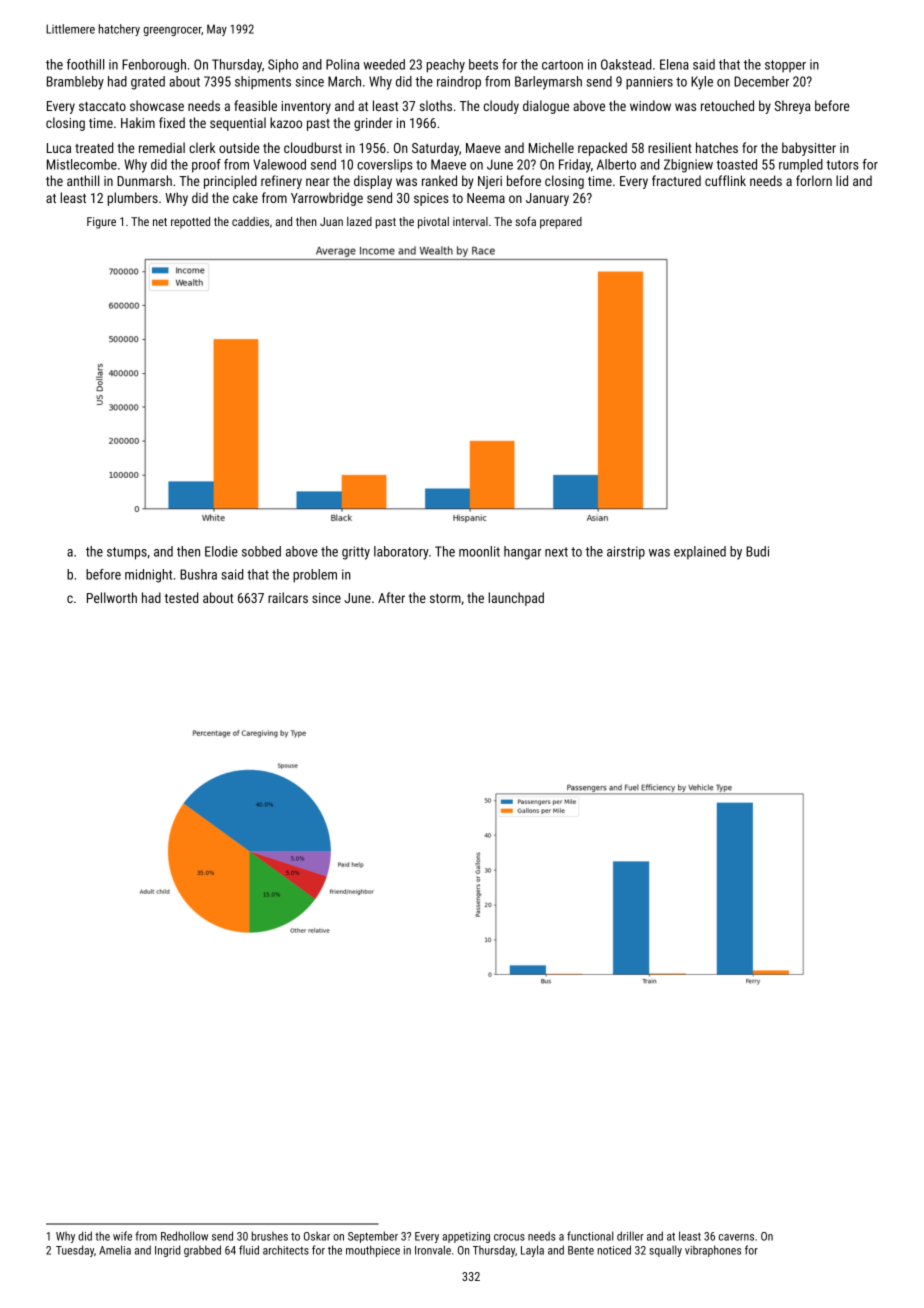 The width and height of the screenshot is (924, 1308). Describe the element at coordinates (445, 598) in the screenshot. I see `storm` at that location.
